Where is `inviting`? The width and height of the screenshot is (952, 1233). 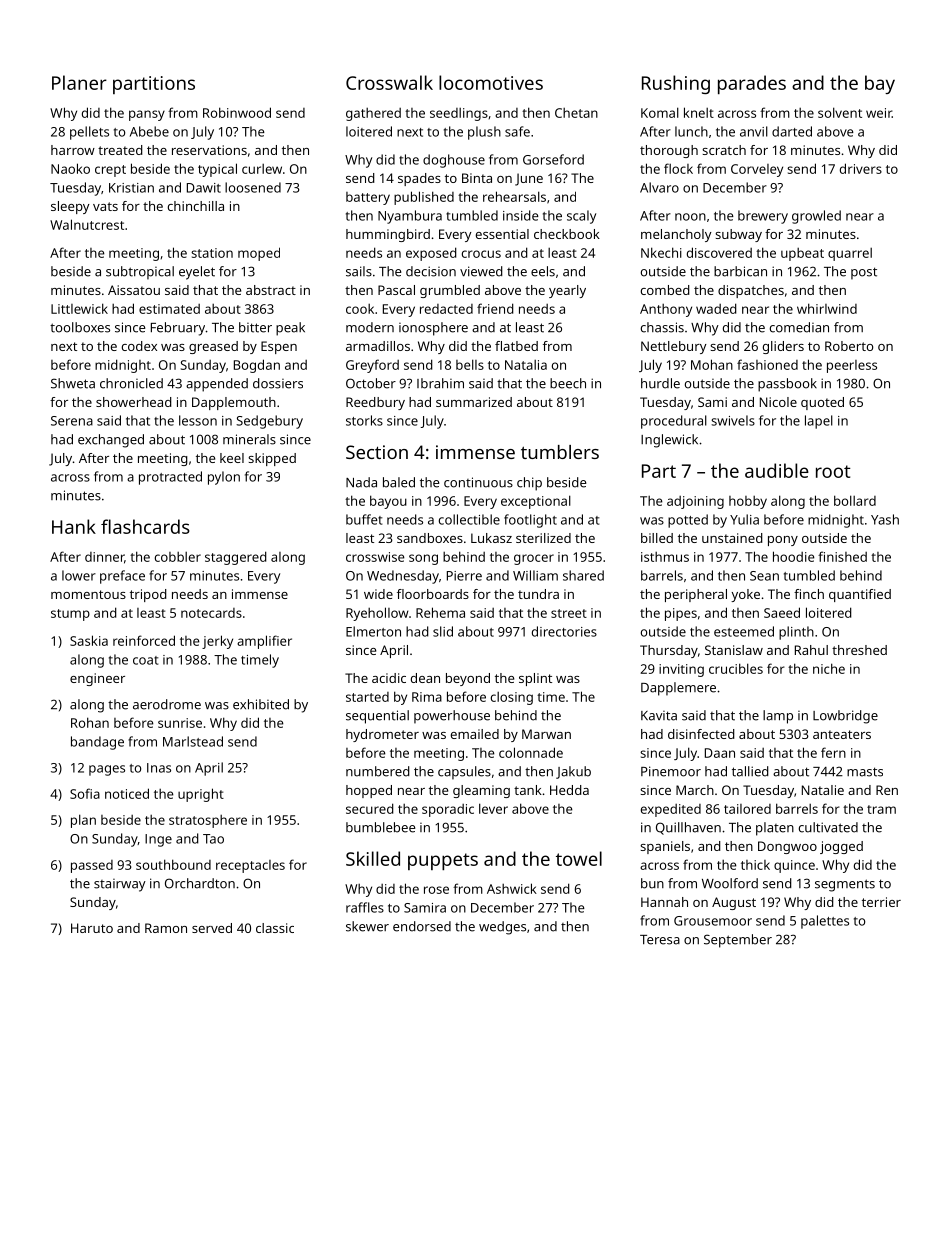 inviting is located at coordinates (681, 670).
